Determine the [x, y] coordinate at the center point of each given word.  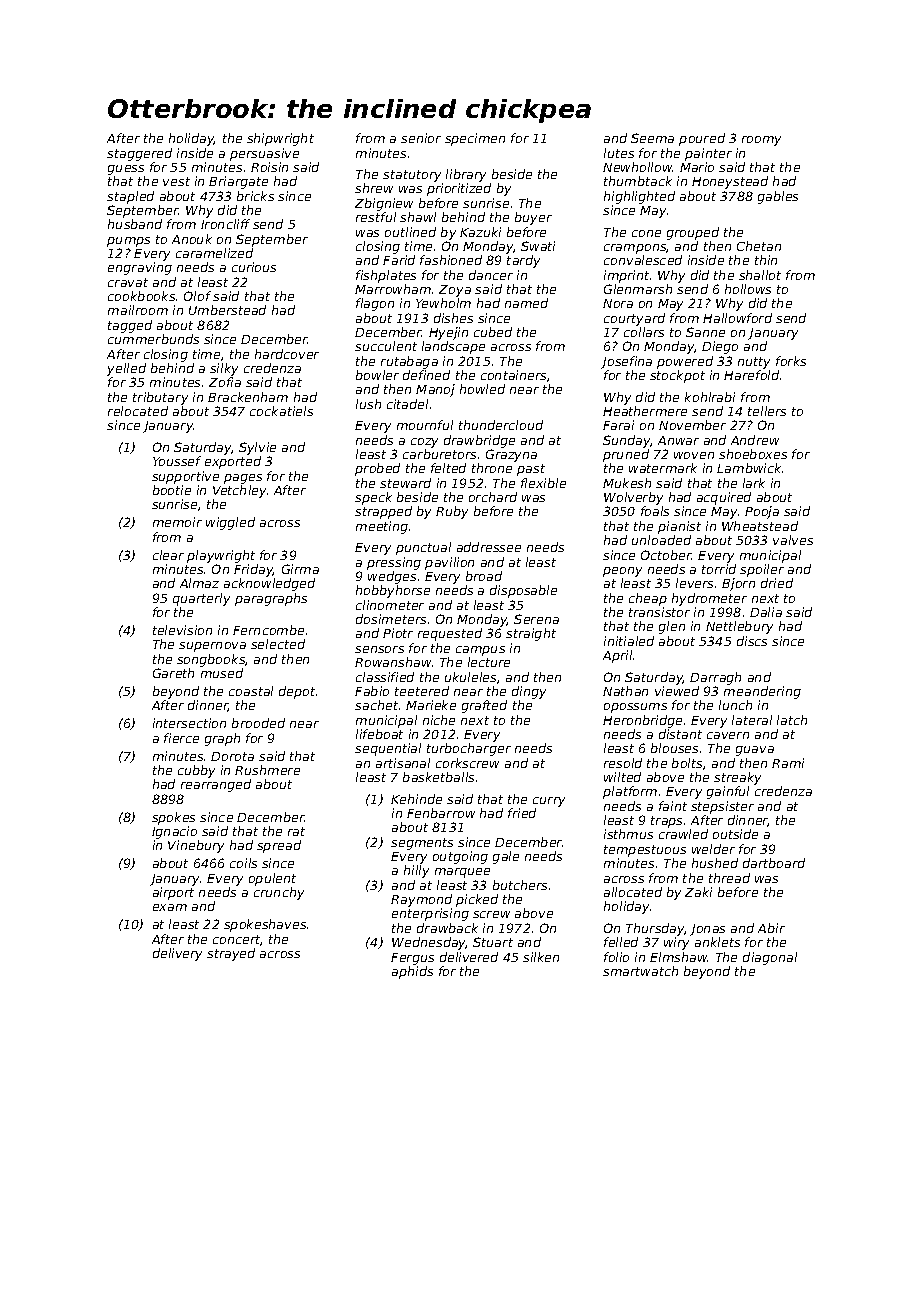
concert [237, 940]
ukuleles [470, 677]
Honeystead [730, 182]
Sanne [705, 332]
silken [541, 957]
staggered [139, 154]
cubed [493, 332]
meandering [762, 692]
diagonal [770, 958]
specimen [475, 139]
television [182, 630]
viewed [677, 691]
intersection [189, 723]
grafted [484, 706]
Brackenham [248, 397]
